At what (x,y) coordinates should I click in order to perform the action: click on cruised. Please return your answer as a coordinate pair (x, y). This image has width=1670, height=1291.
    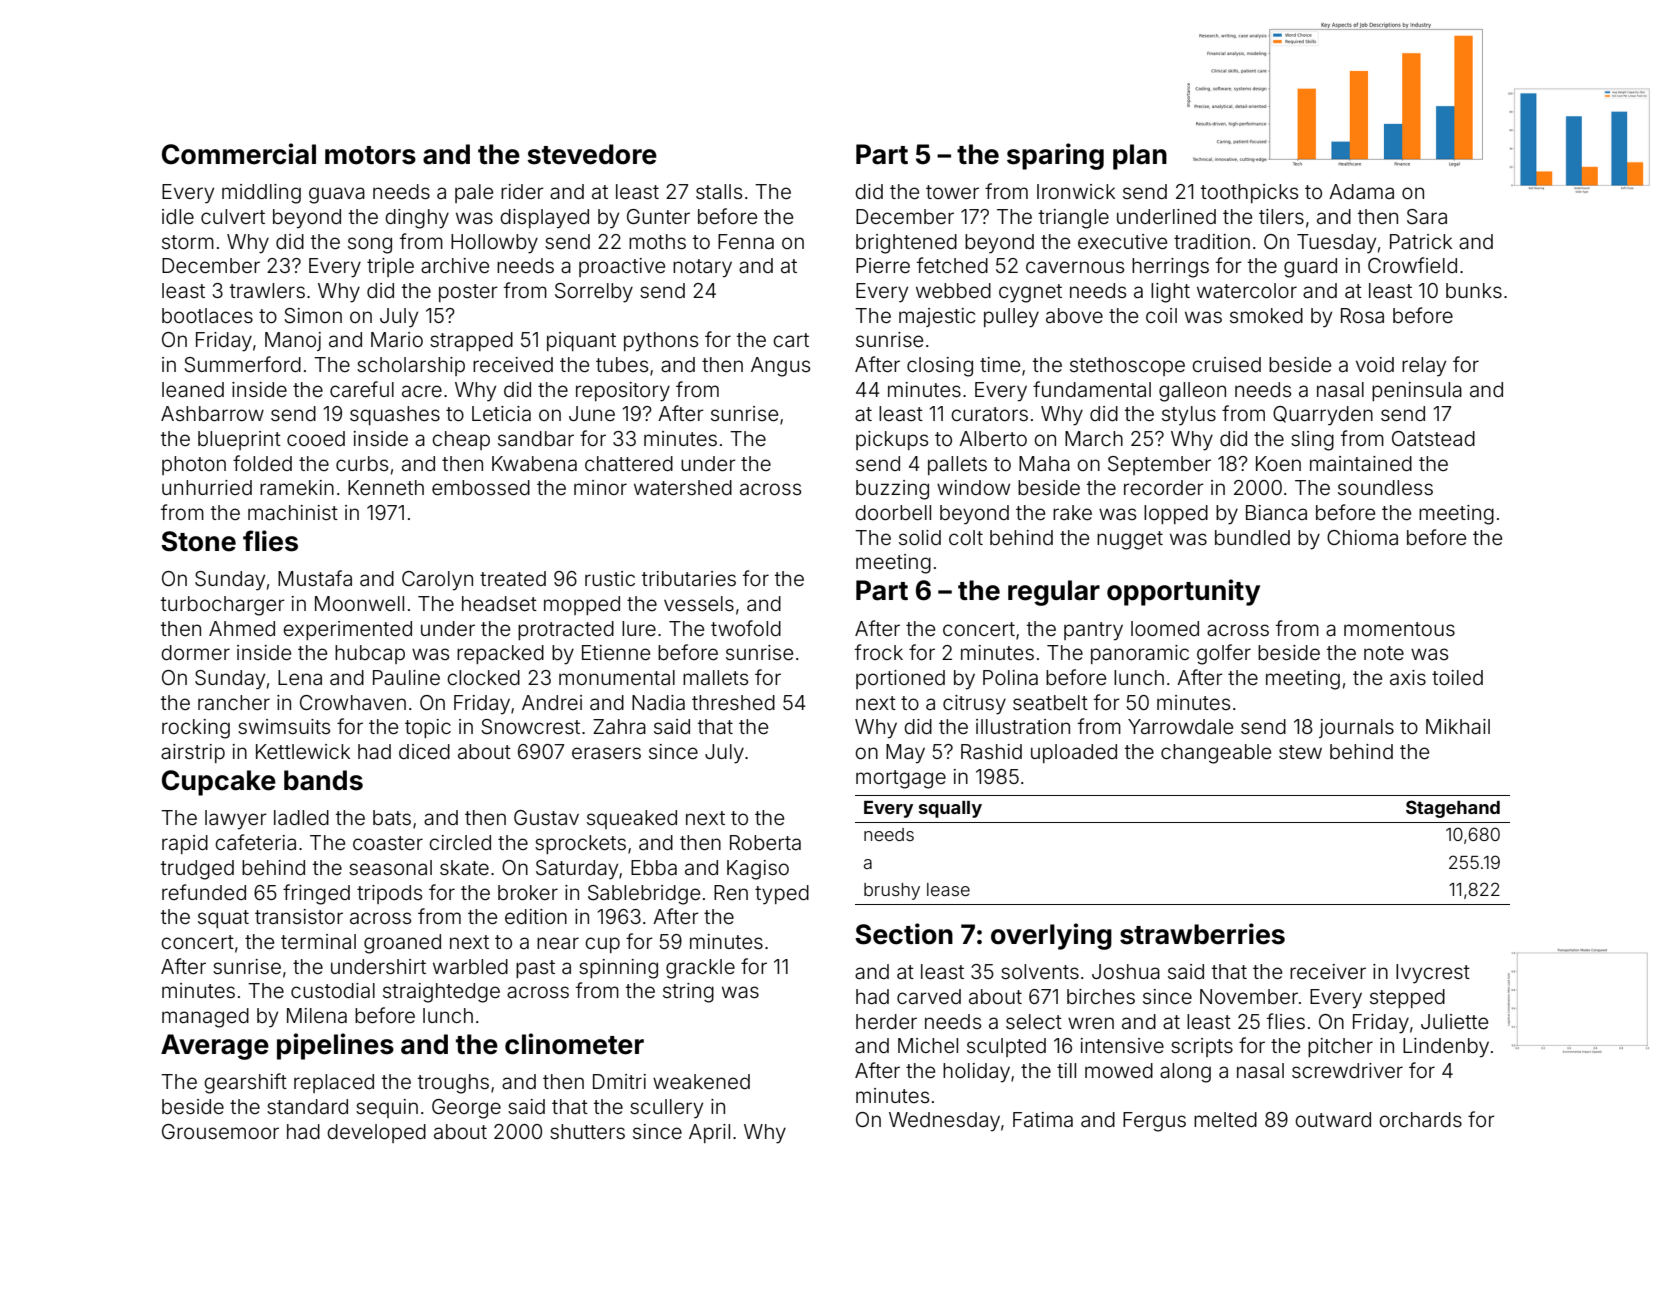
    Looking at the image, I should click on (1226, 364).
